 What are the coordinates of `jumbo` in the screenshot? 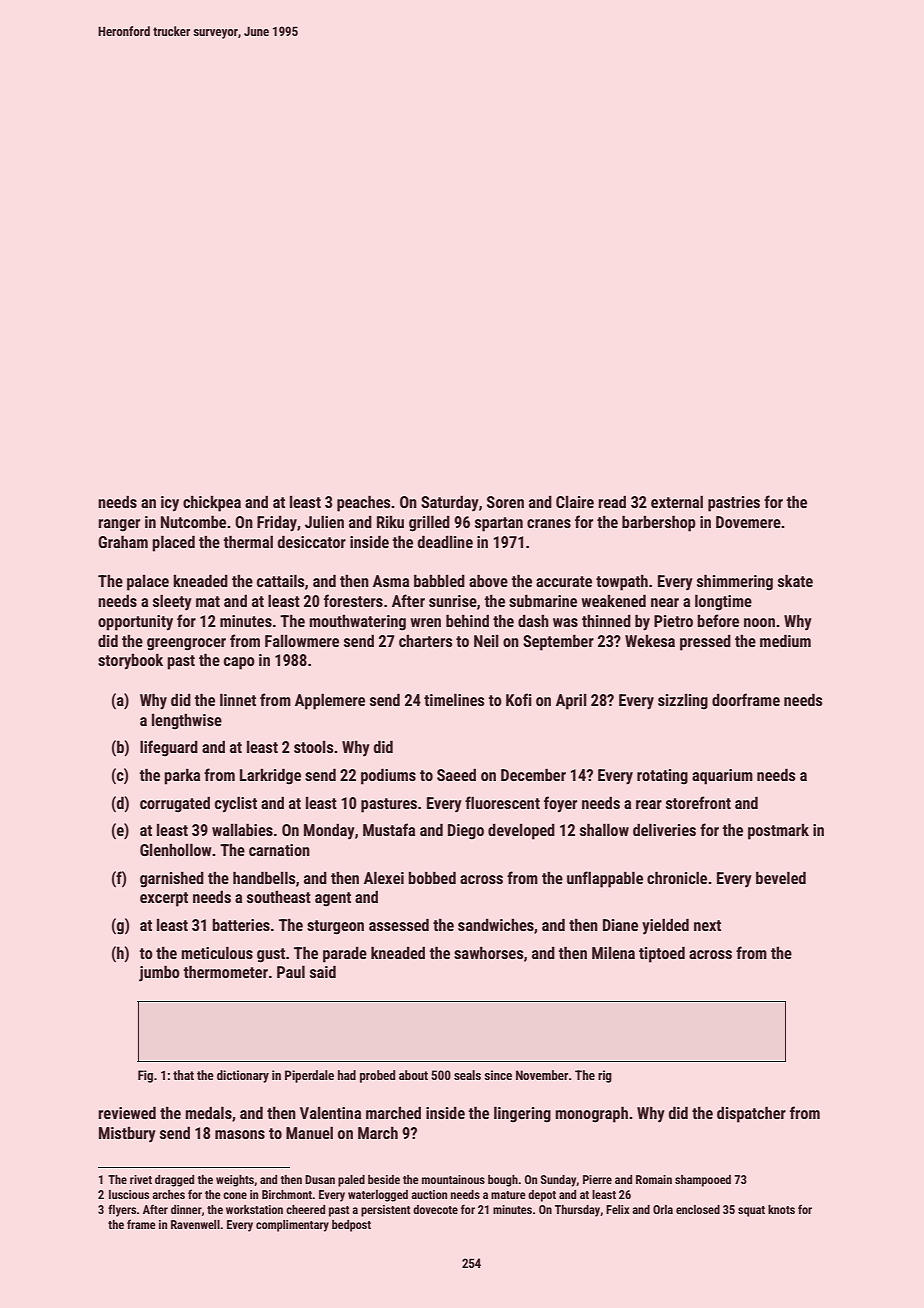 It's located at (159, 973).
